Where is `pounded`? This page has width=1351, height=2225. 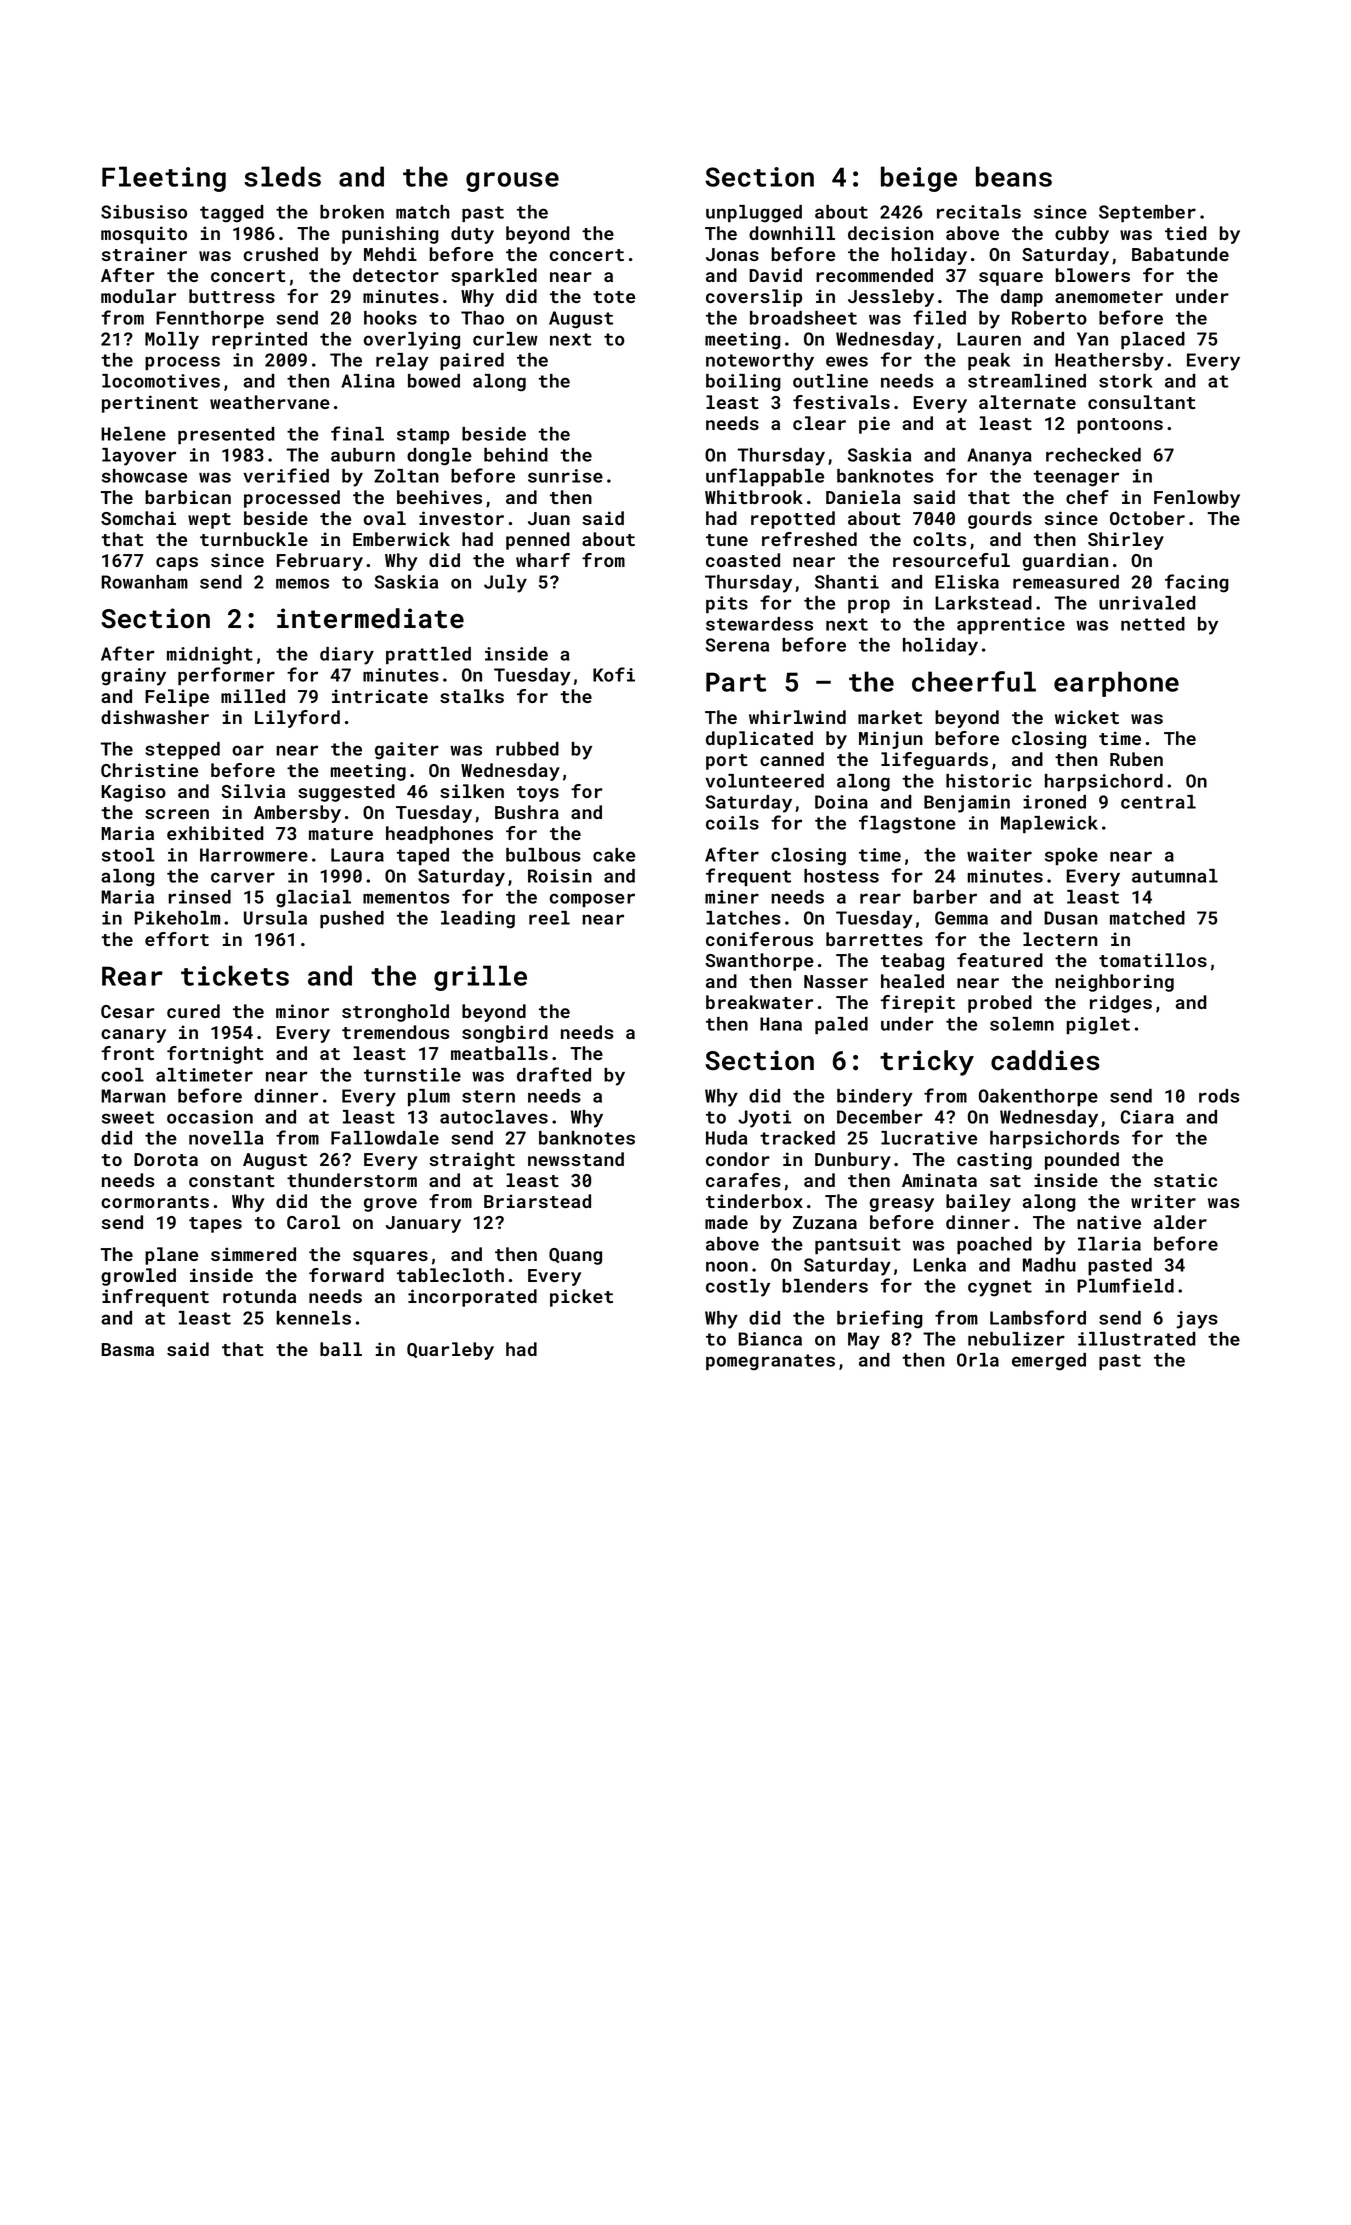
pounded is located at coordinates (1082, 1161).
